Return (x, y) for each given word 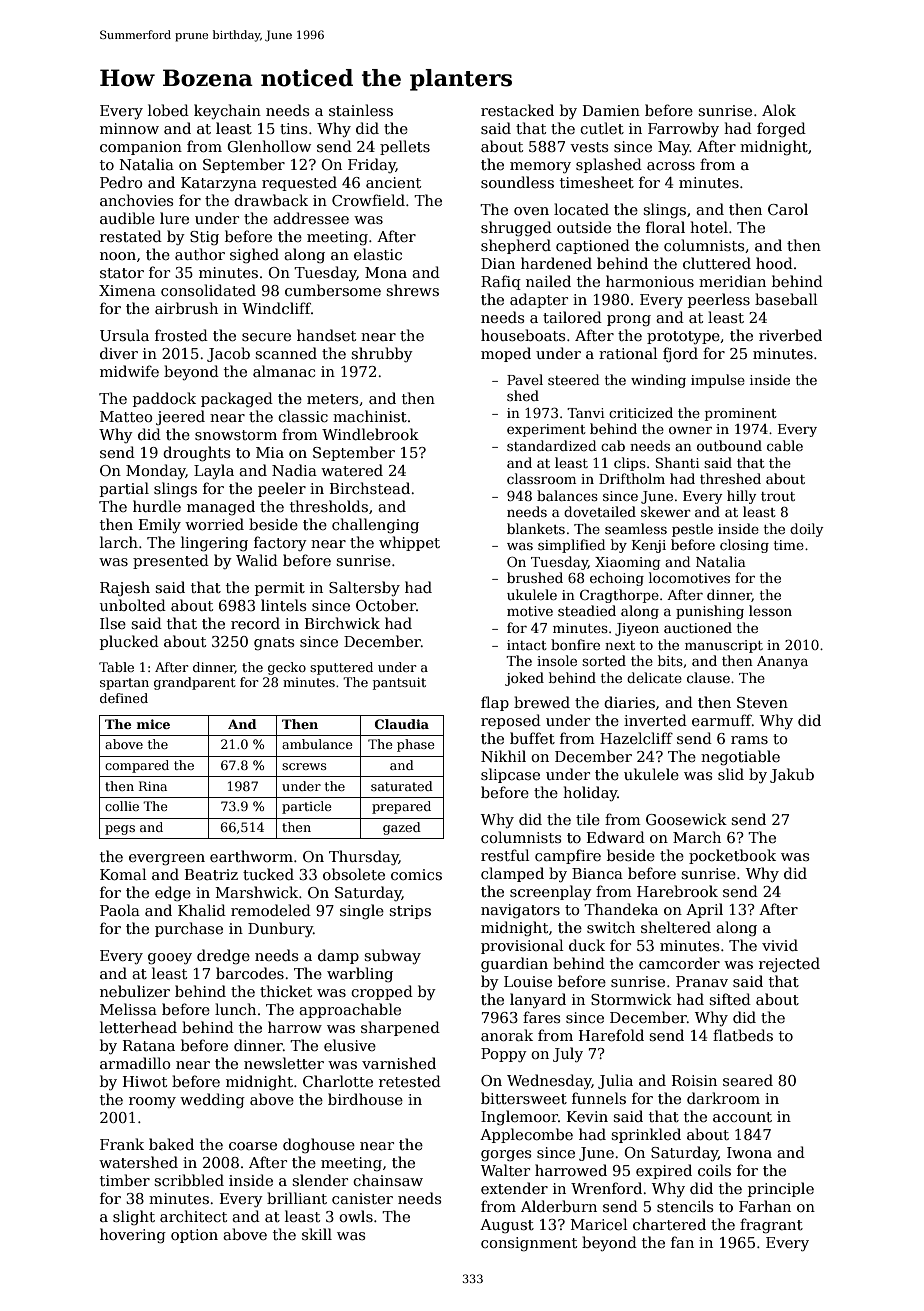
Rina (153, 786)
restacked (517, 110)
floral (665, 227)
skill (317, 1234)
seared (748, 1080)
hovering (133, 1236)
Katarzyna (219, 184)
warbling (360, 975)
